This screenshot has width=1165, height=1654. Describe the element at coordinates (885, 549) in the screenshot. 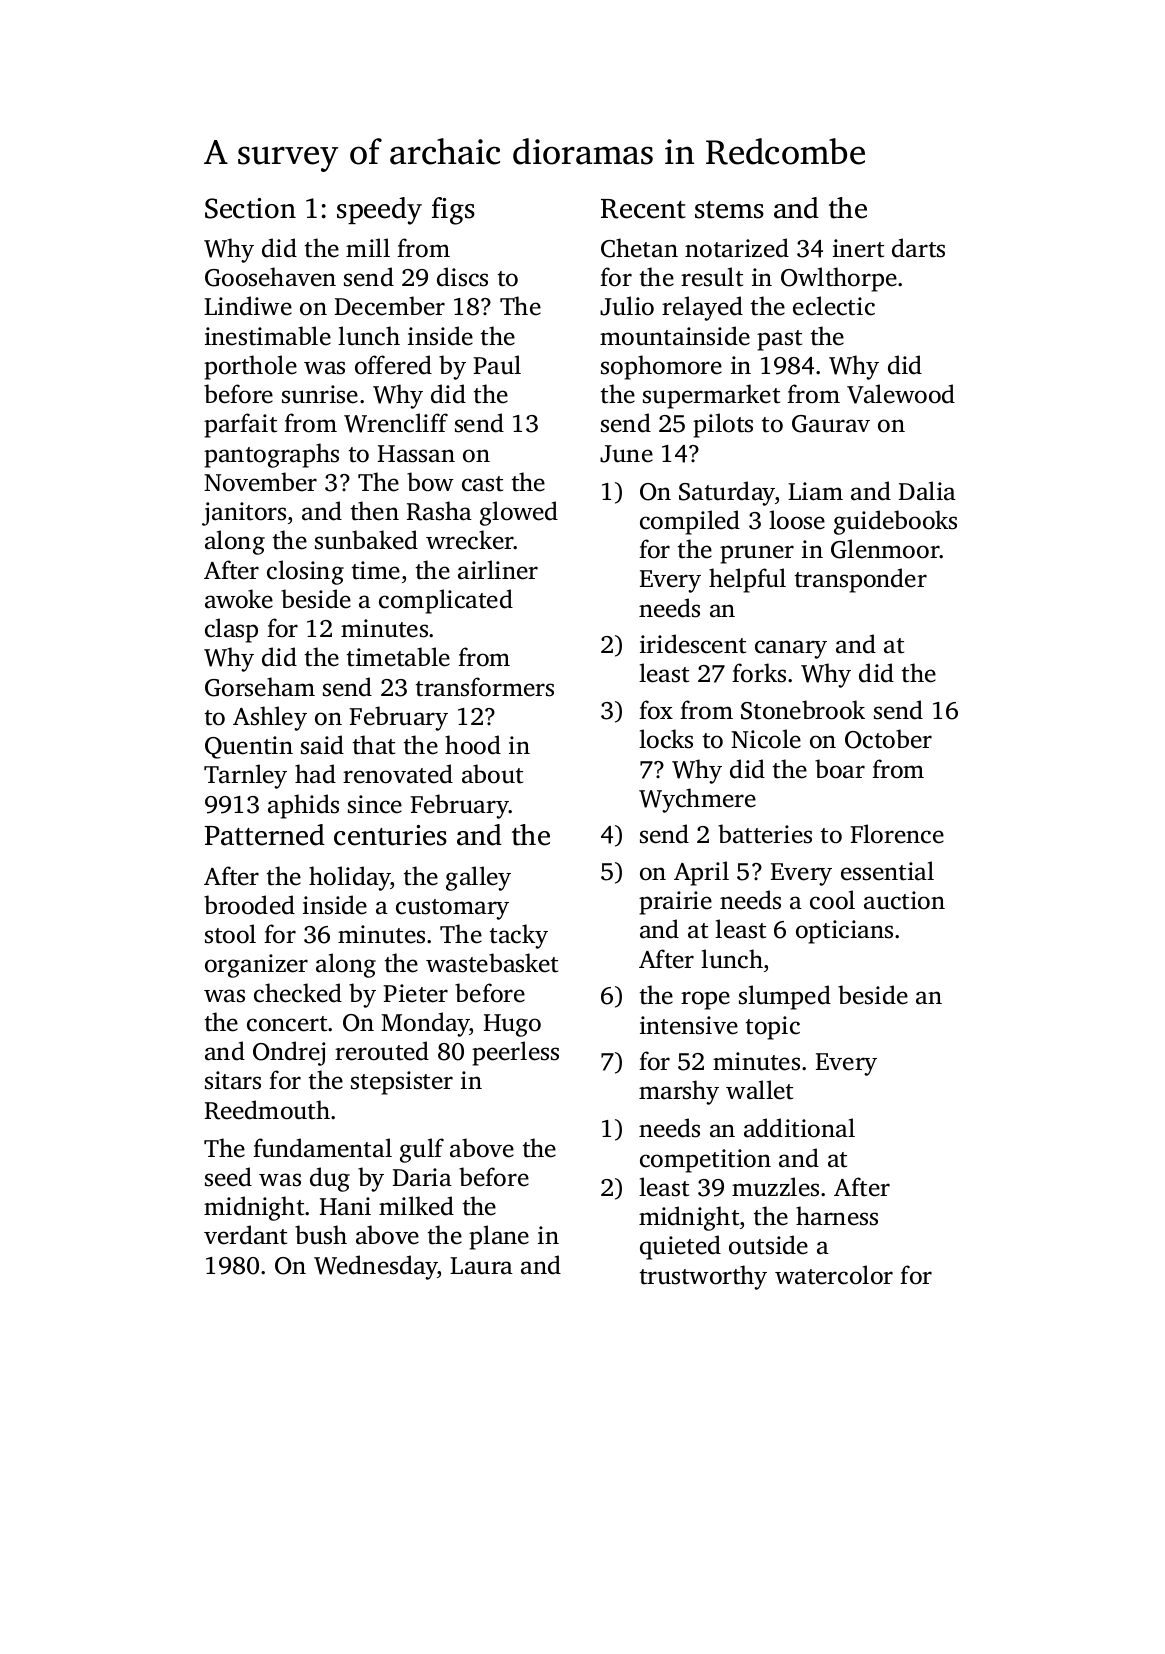

I see `Glenmoor` at that location.
